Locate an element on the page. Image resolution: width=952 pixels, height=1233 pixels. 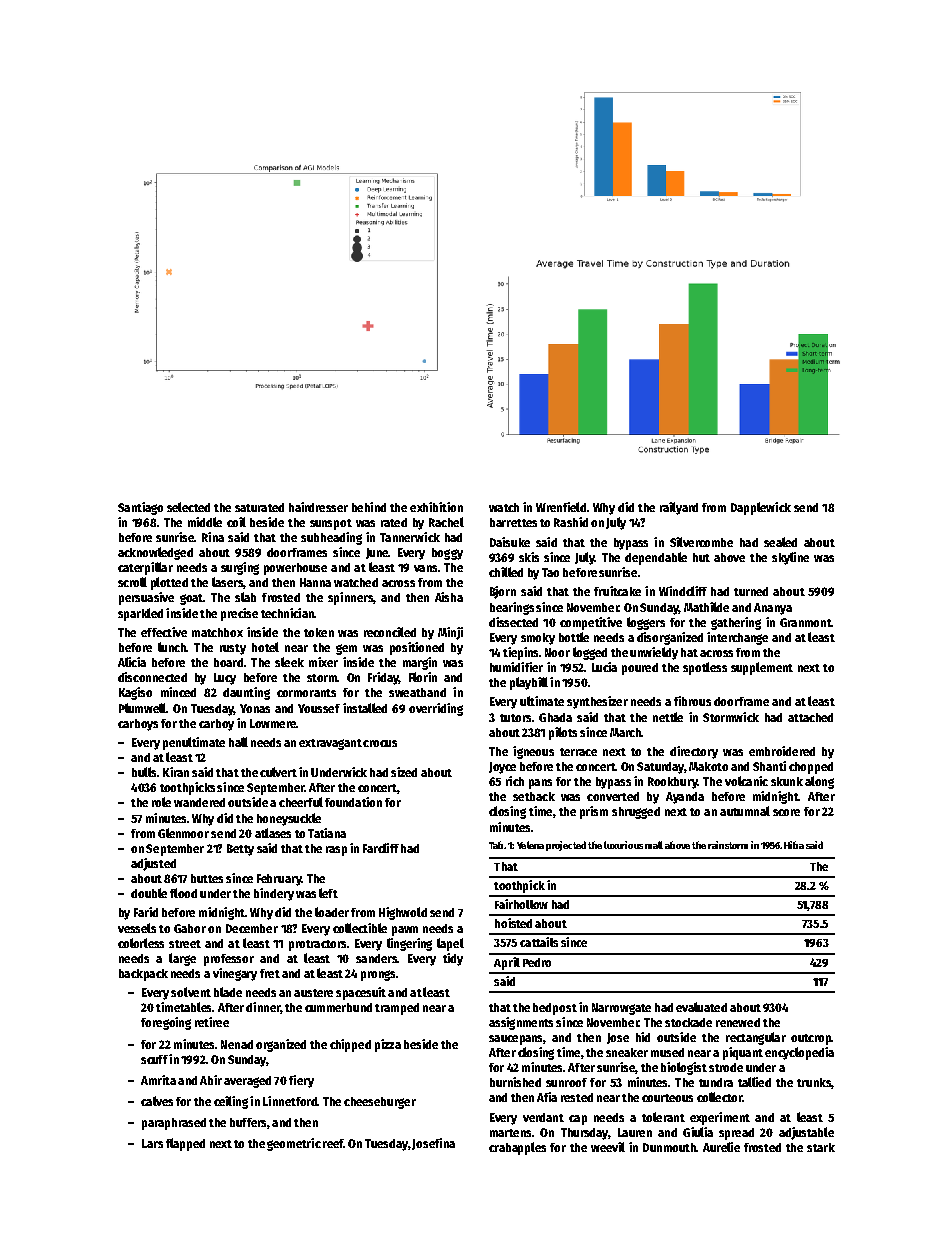
Gabor is located at coordinates (190, 928).
